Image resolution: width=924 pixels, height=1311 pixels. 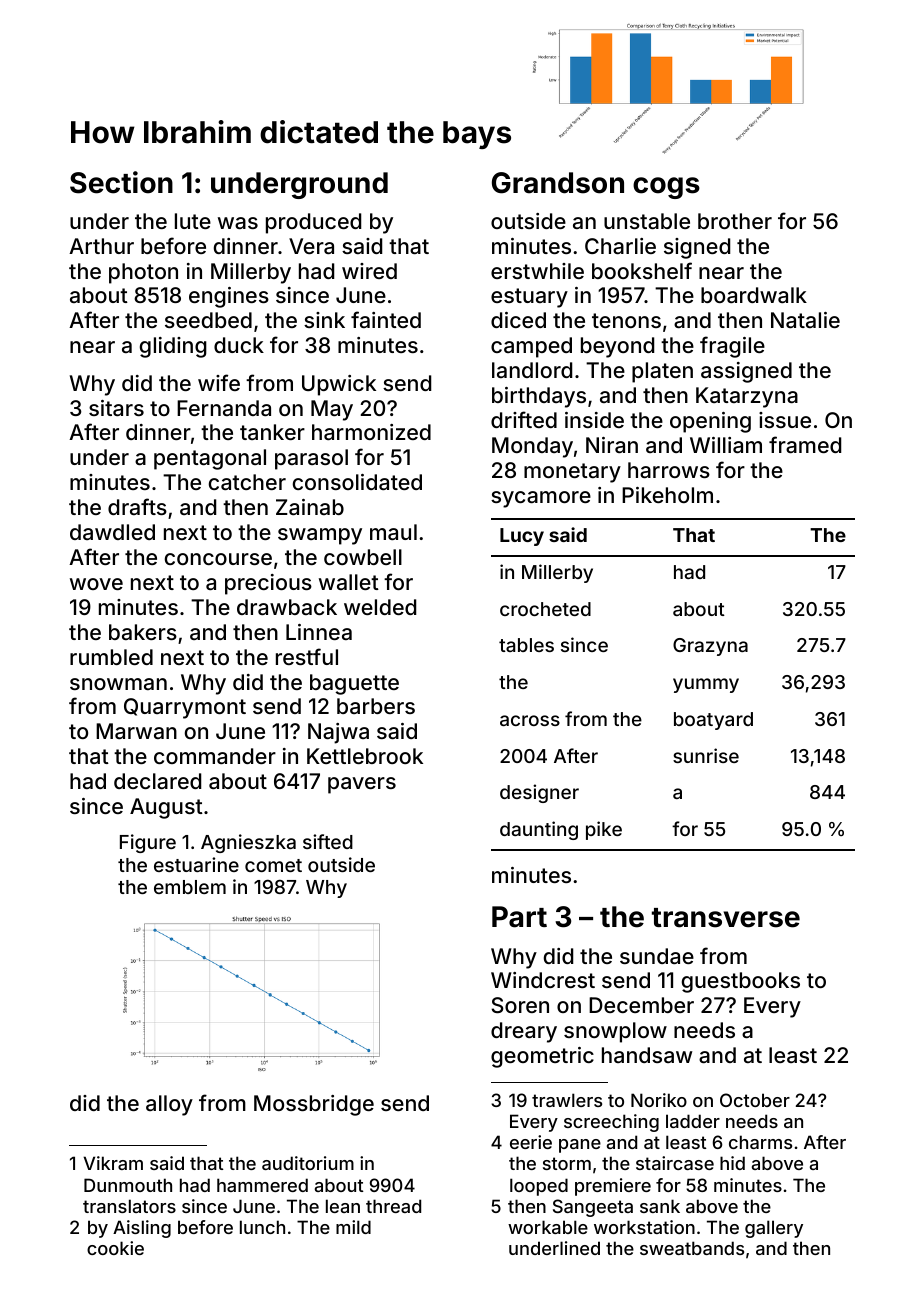 I want to click on Marwan, so click(x=136, y=731).
